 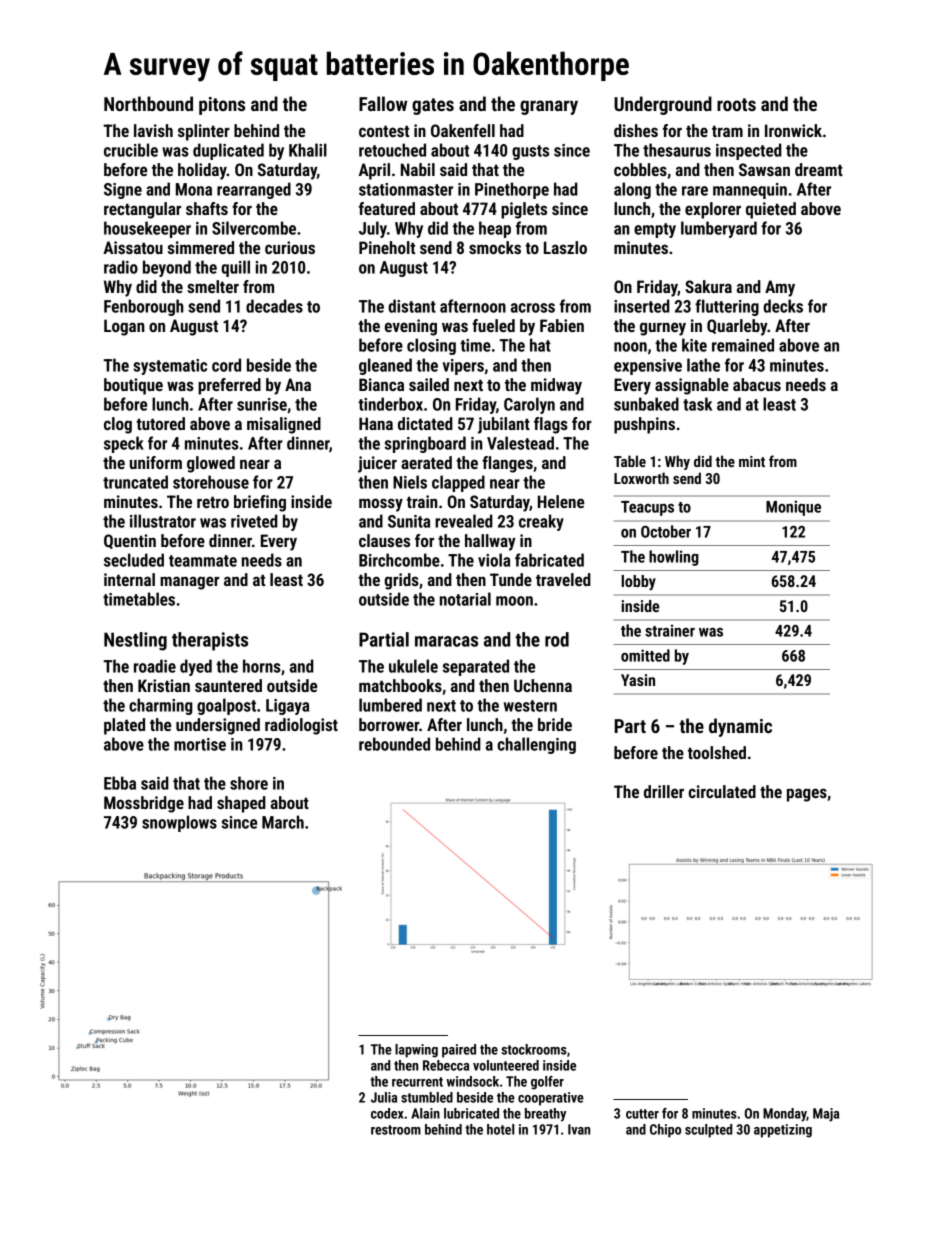 I want to click on traveled, so click(x=563, y=579).
